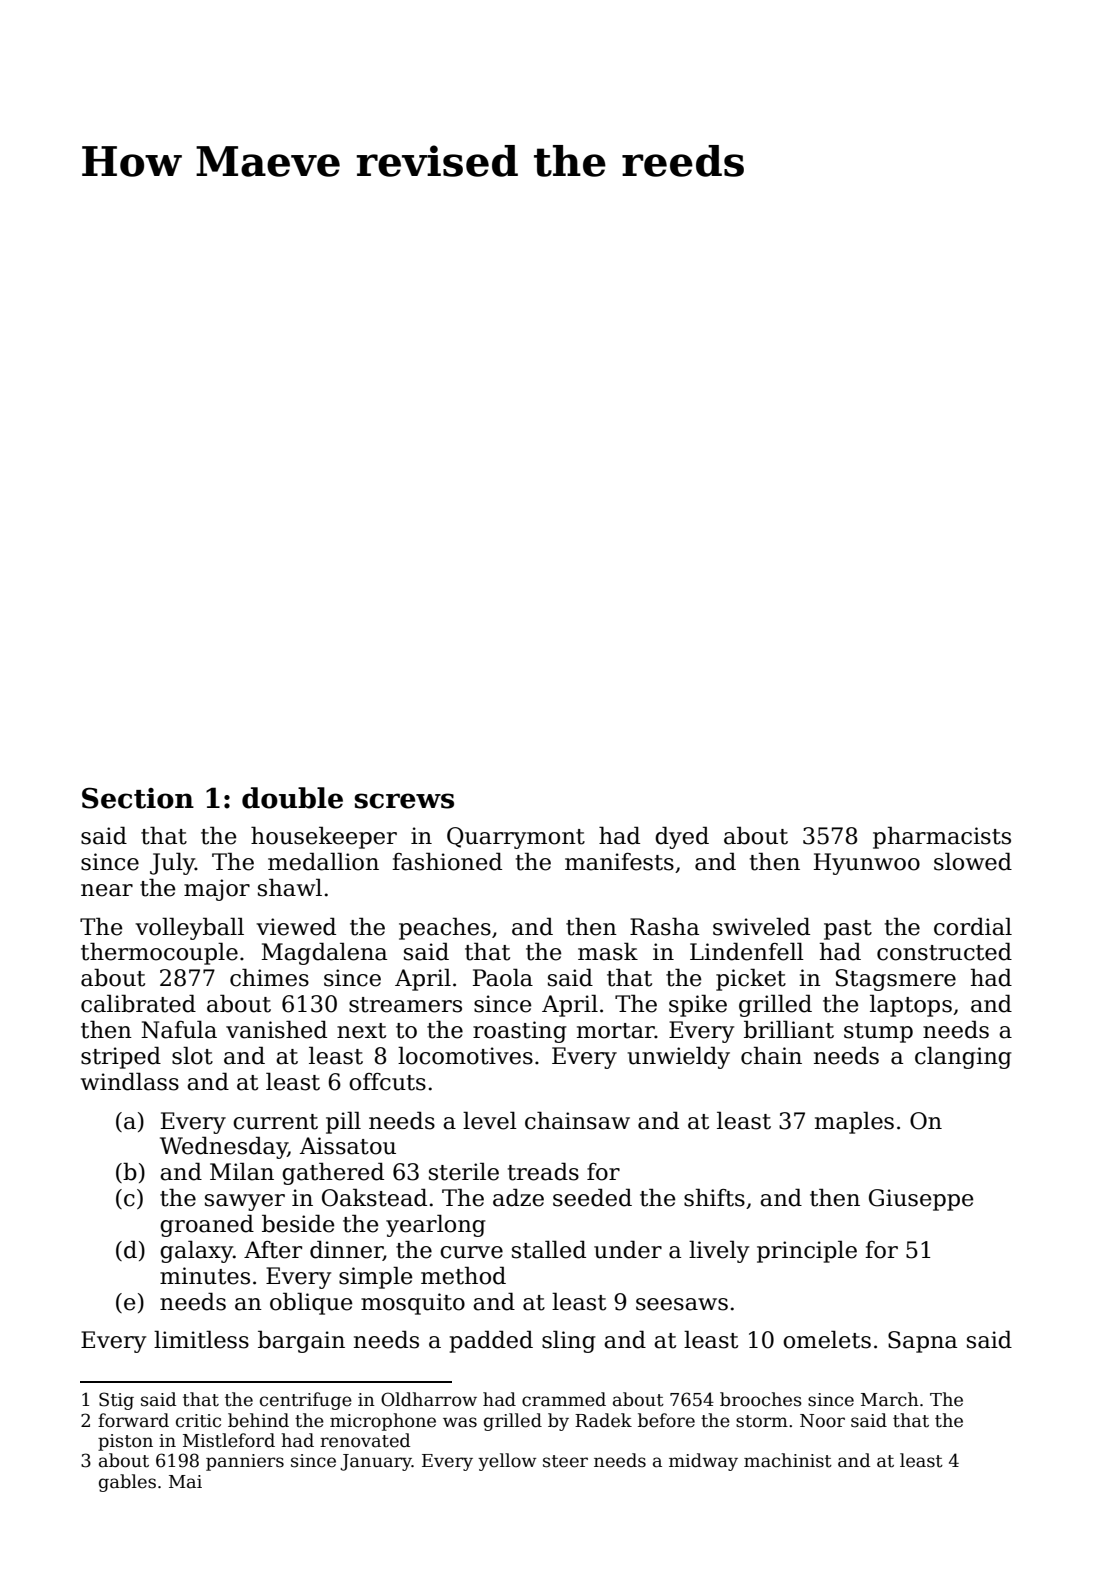 This image has height=1582, width=1093. Describe the element at coordinates (198, 1421) in the image. I see `critic` at that location.
